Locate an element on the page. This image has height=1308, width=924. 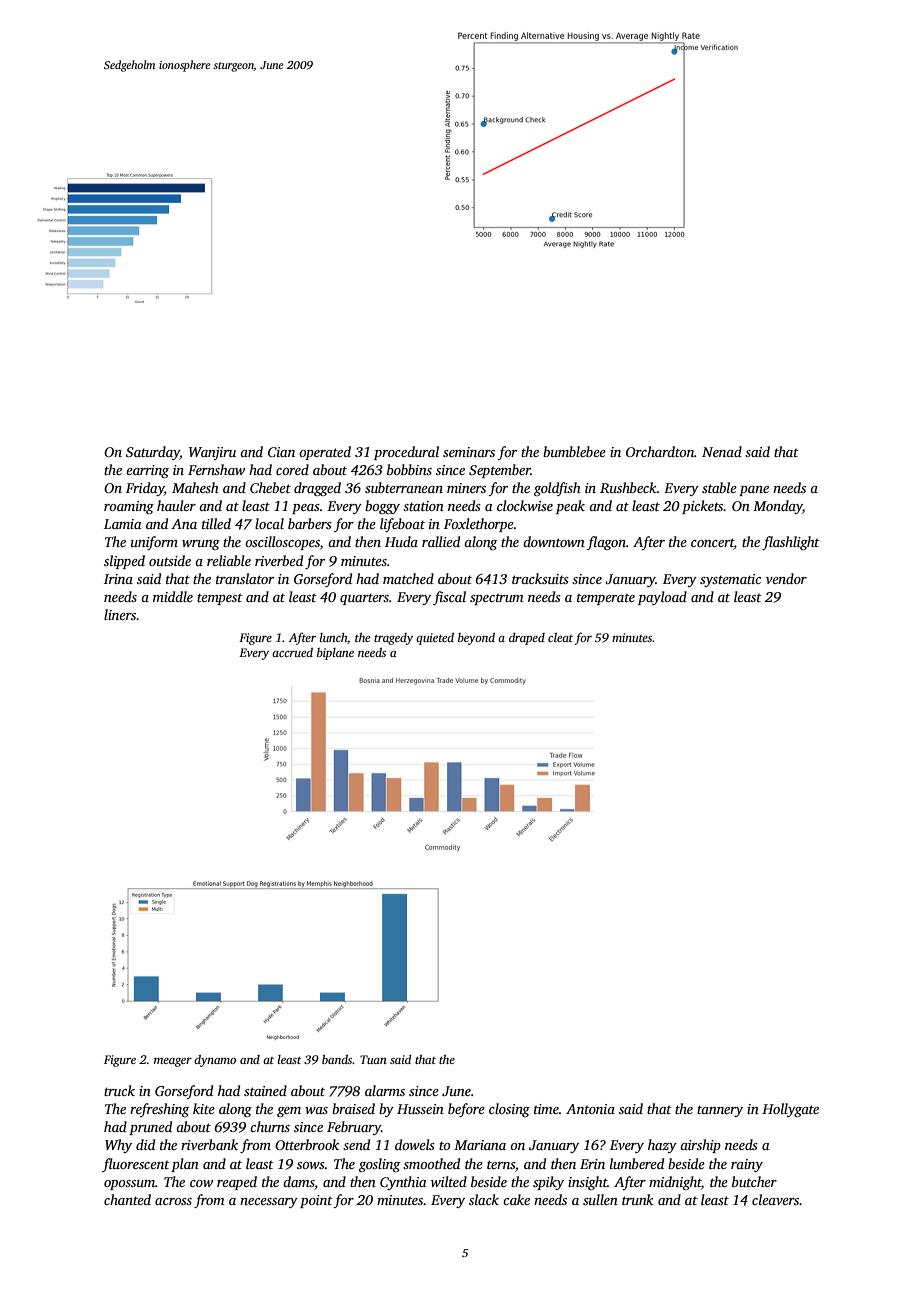
vendor is located at coordinates (786, 578).
